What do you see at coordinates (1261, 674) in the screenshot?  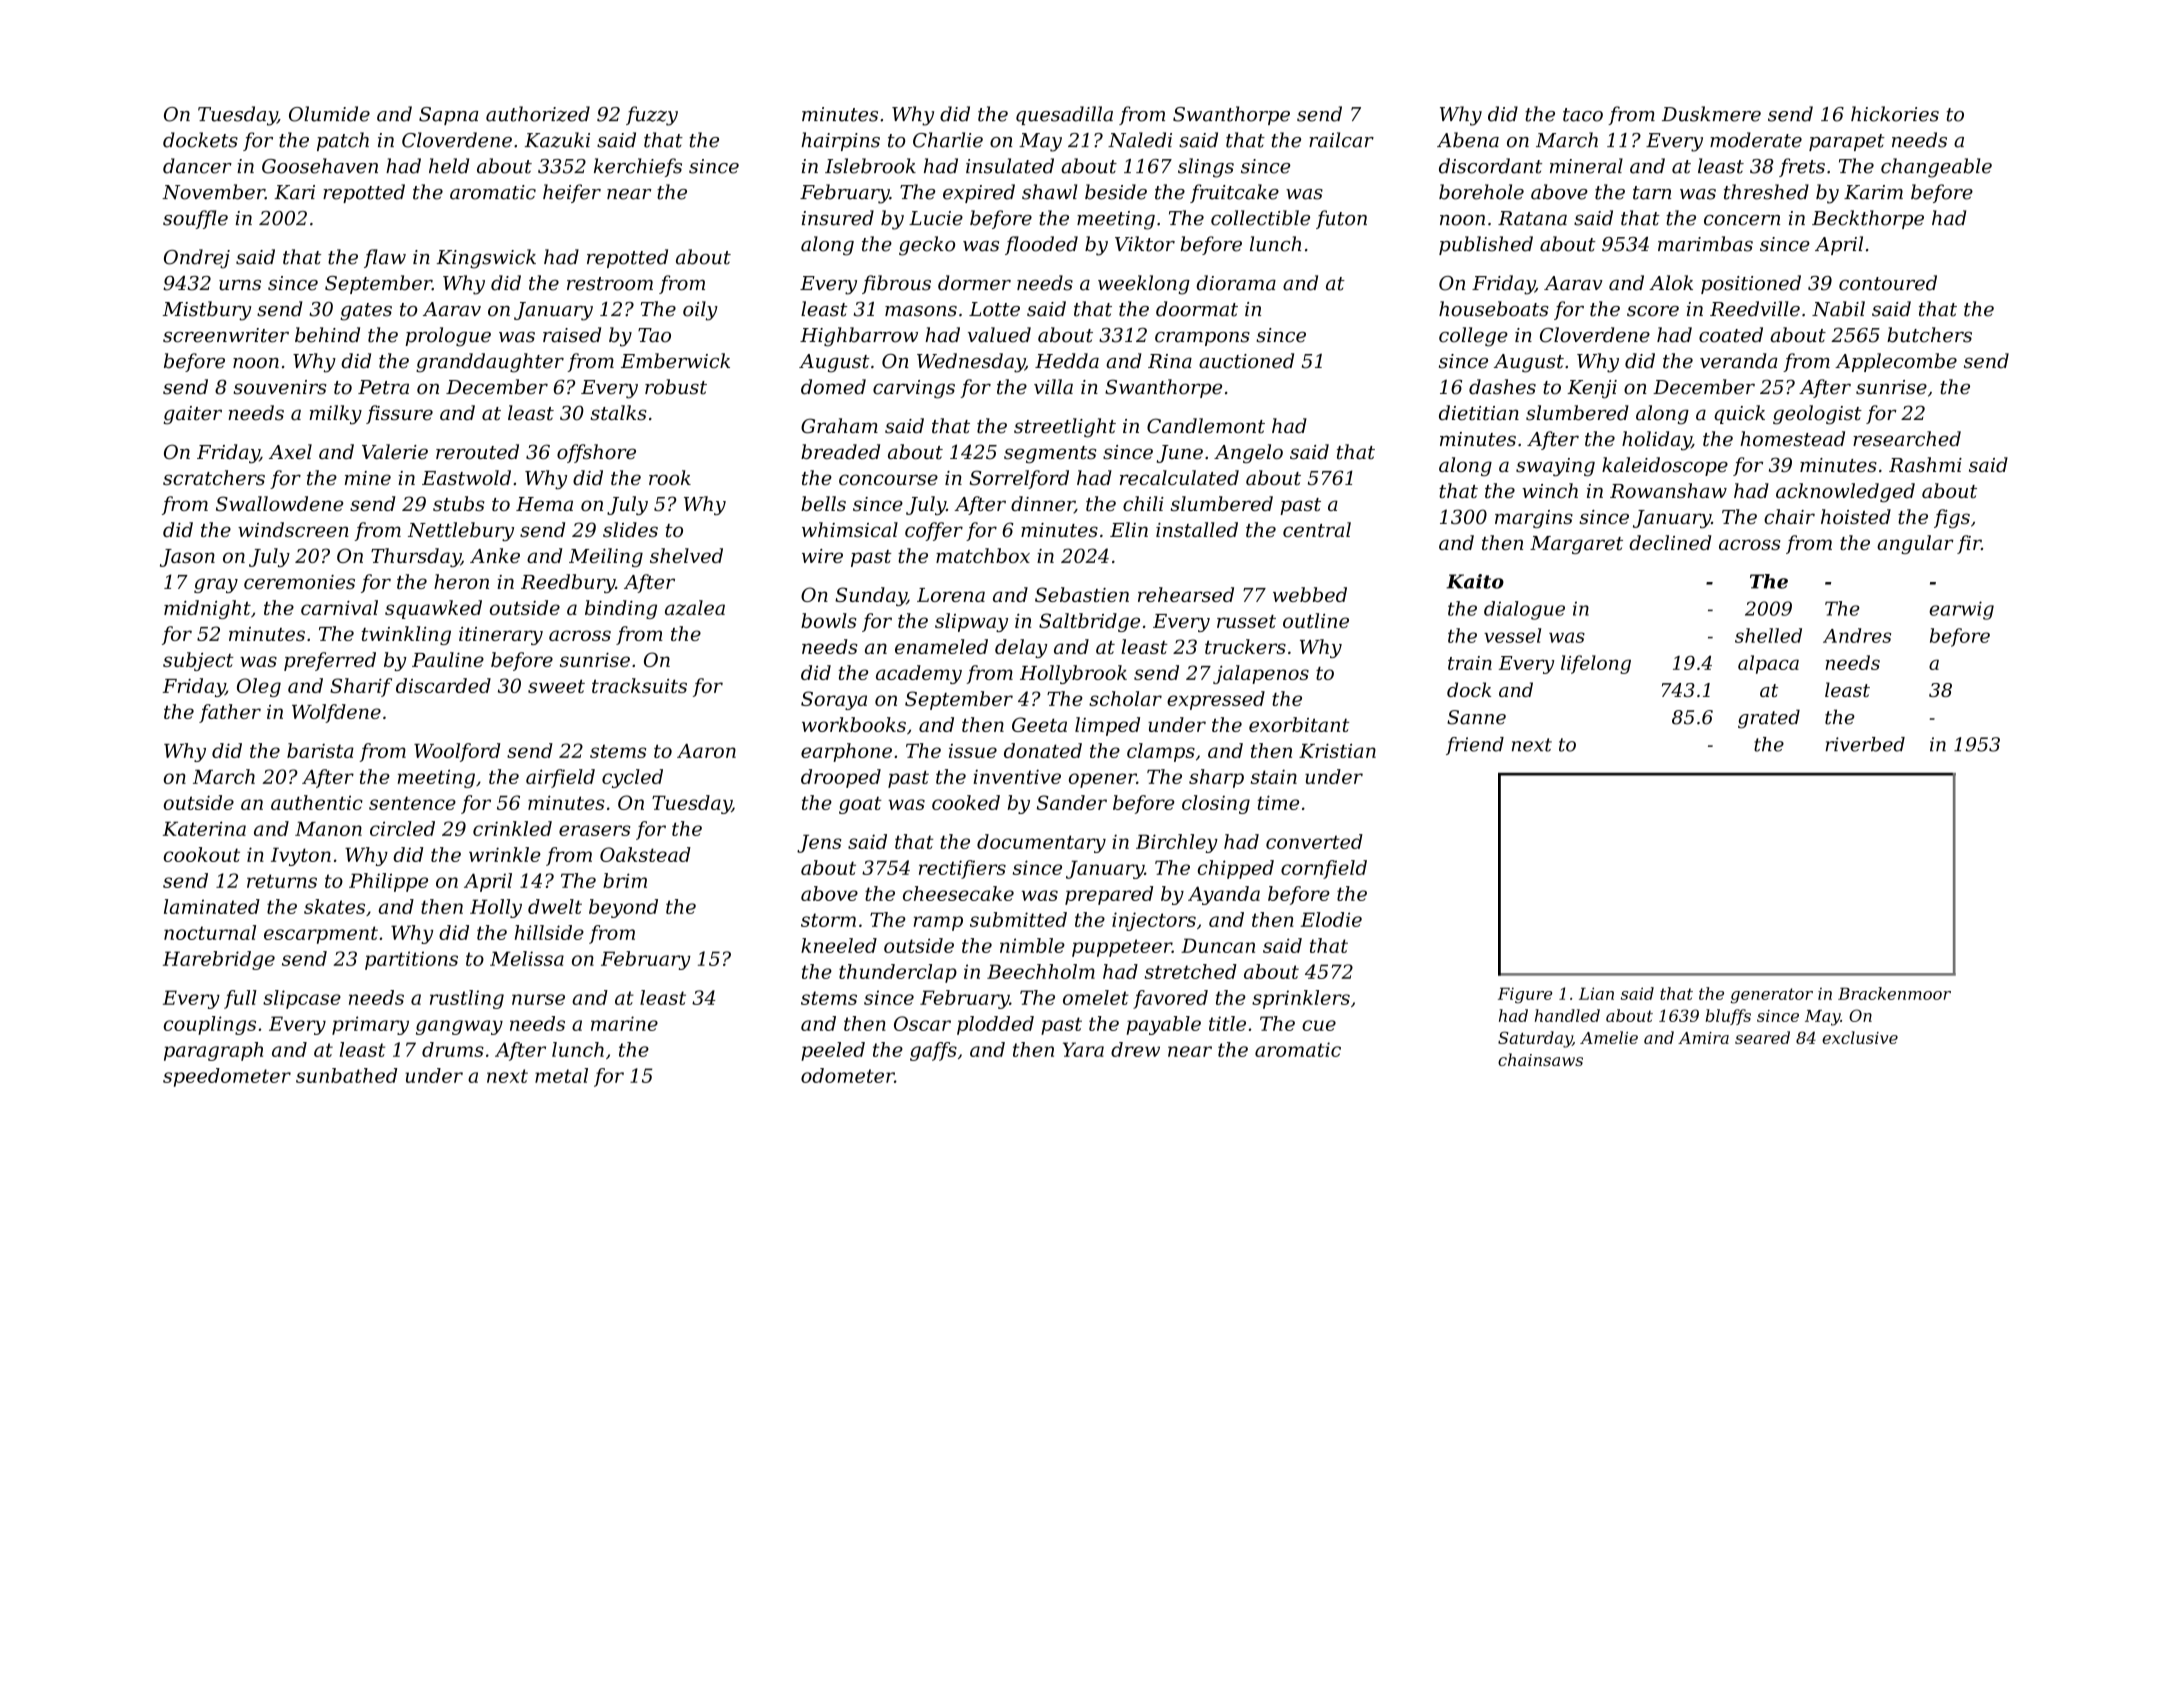 I see `jalapenos` at bounding box center [1261, 674].
